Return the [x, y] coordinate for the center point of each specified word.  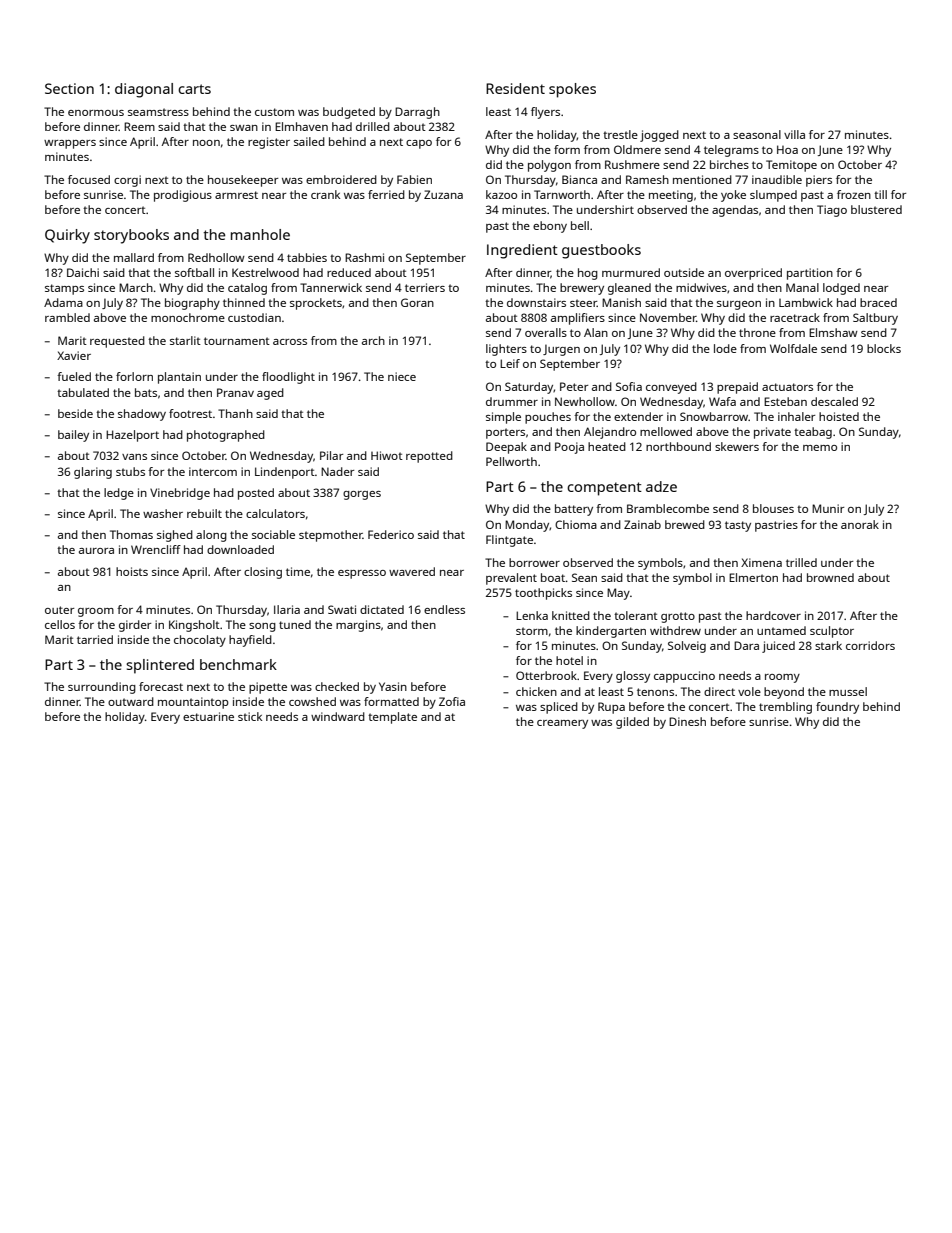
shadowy [142, 415]
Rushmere [632, 164]
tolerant [636, 615]
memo [820, 448]
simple [503, 418]
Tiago [832, 211]
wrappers [70, 144]
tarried [95, 639]
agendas [735, 211]
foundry [837, 708]
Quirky [67, 236]
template [392, 718]
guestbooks [601, 251]
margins [358, 626]
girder [135, 626]
